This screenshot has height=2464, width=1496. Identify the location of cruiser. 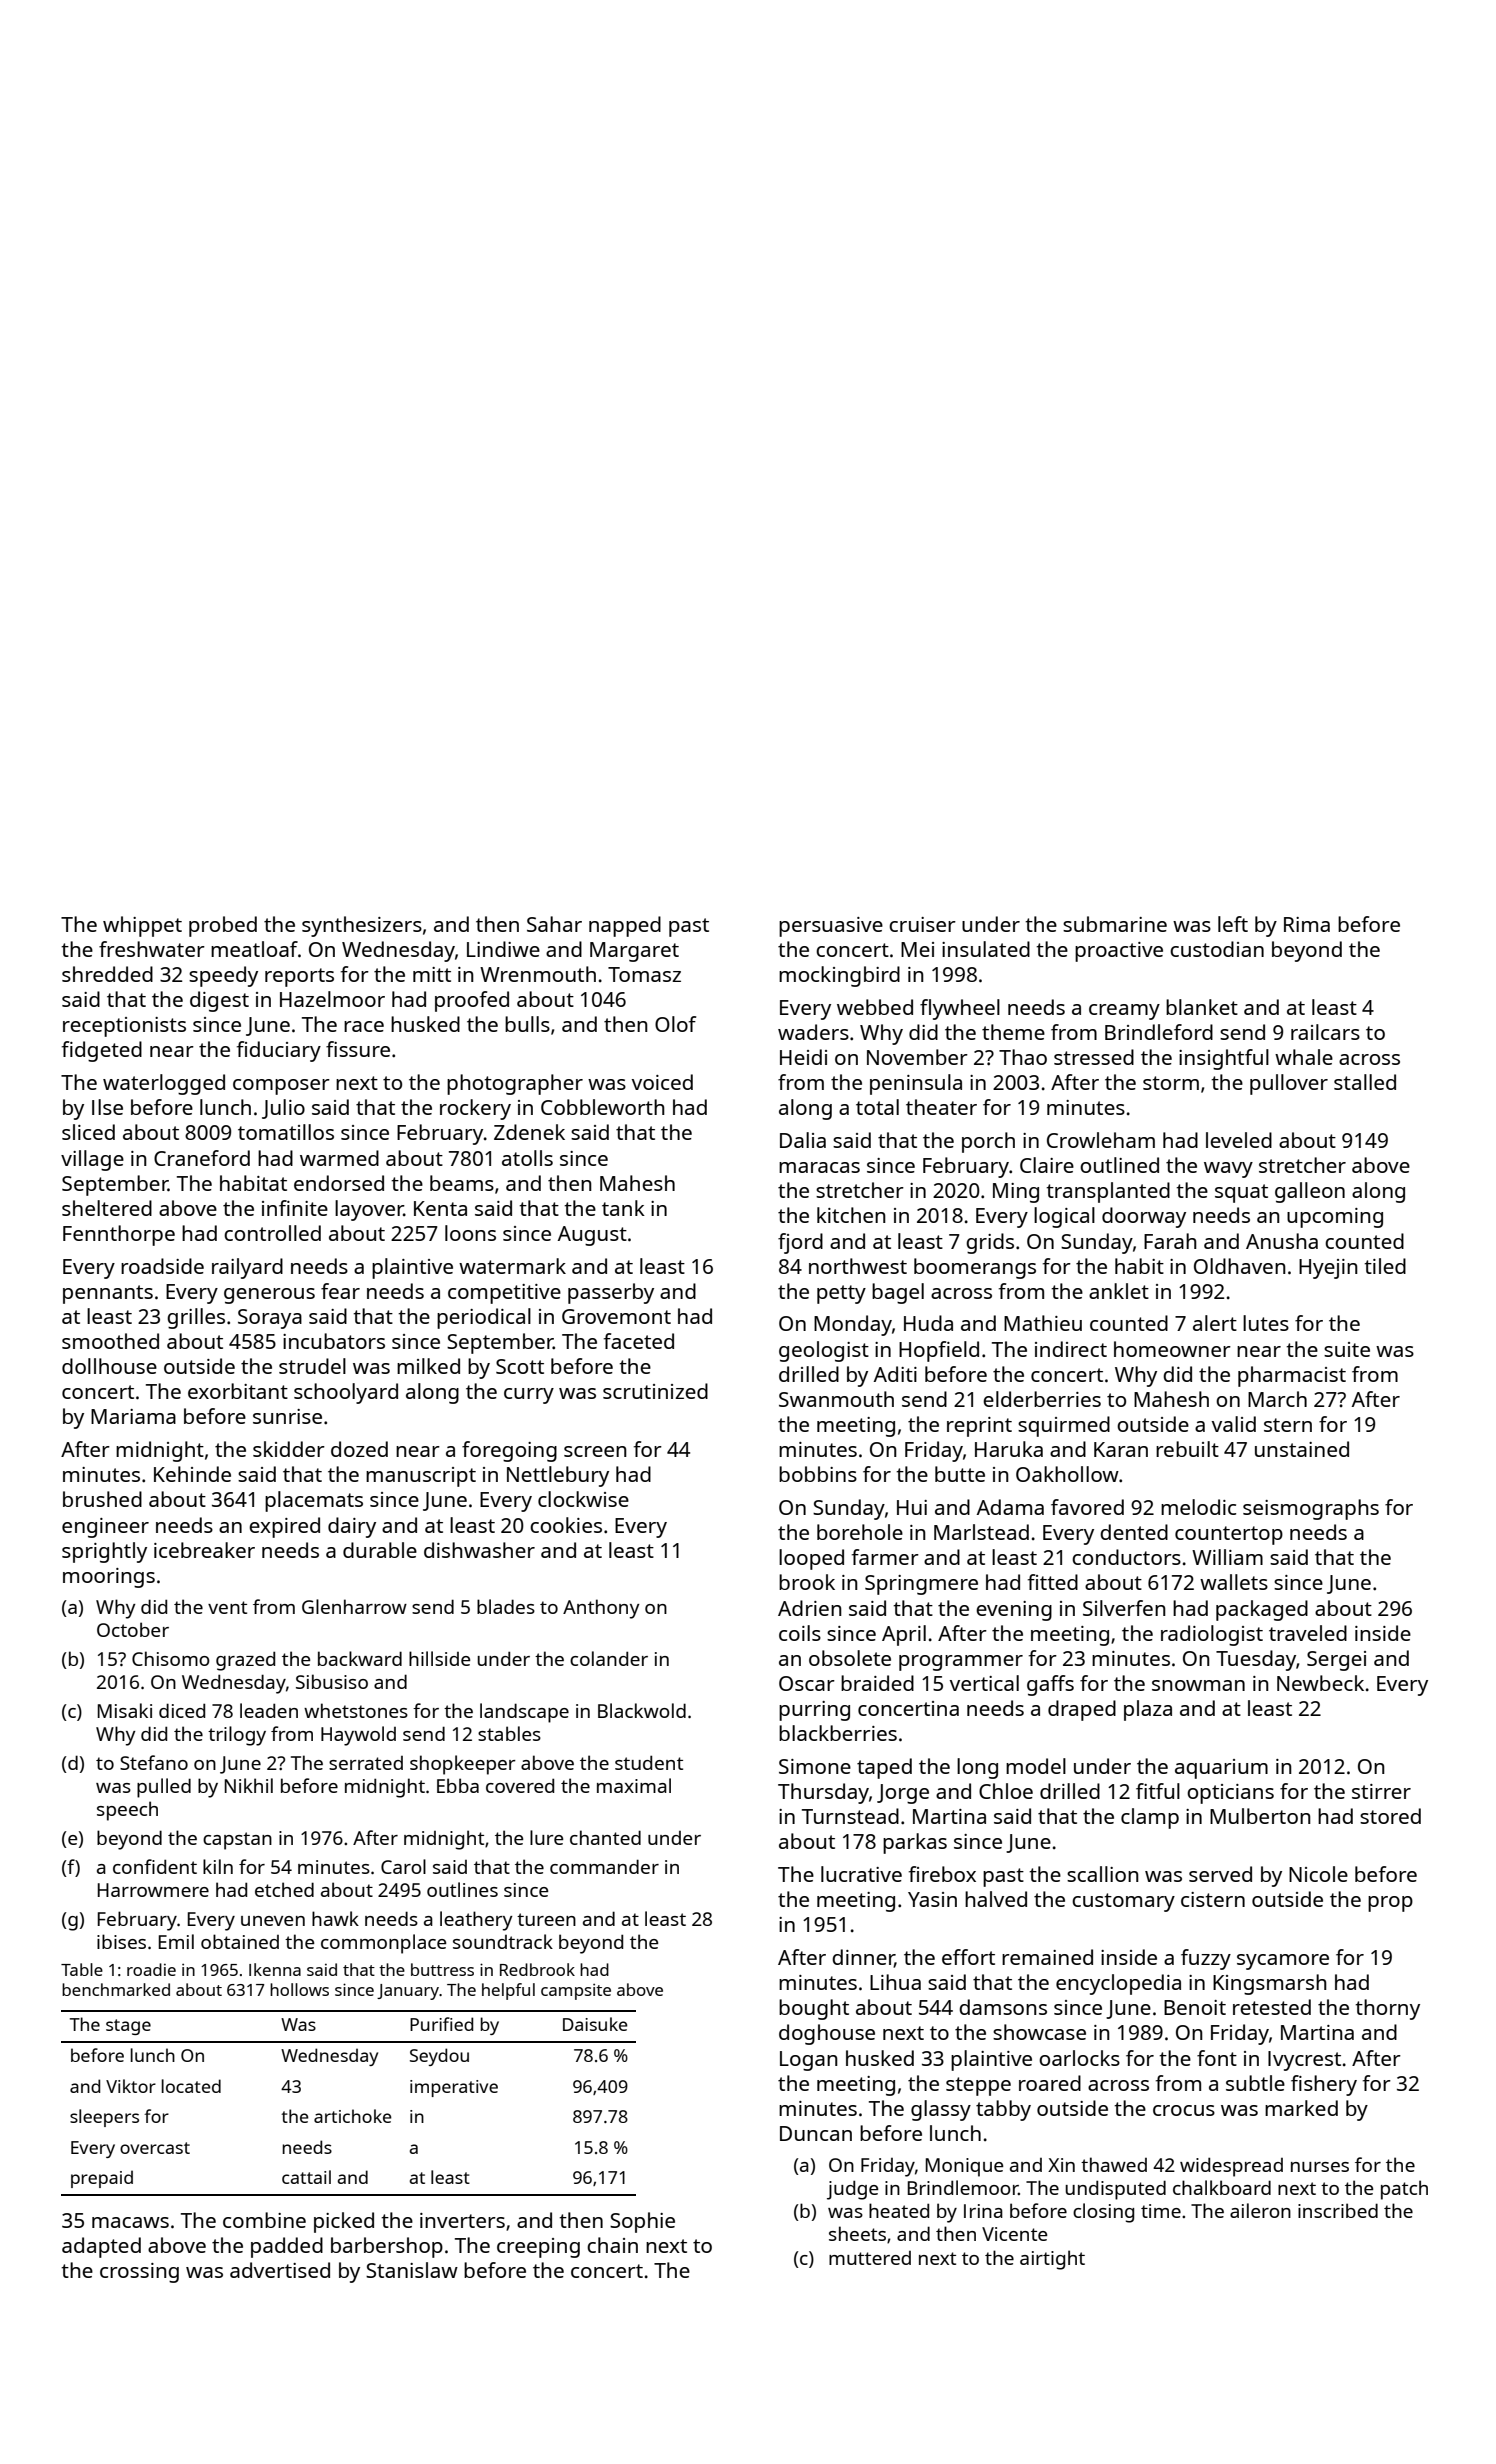
(922, 924).
